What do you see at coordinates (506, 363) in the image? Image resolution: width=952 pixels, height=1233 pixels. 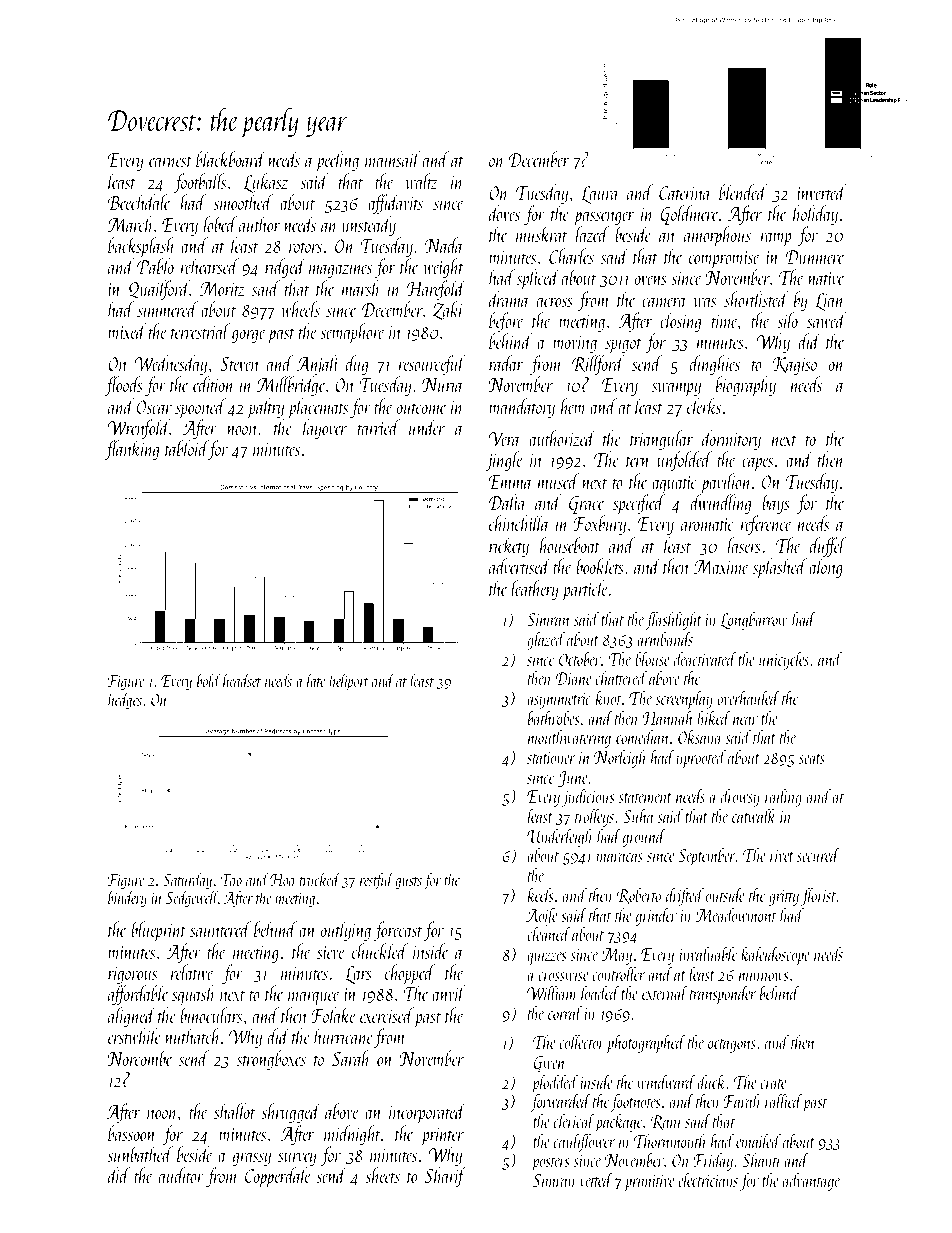 I see `radar` at bounding box center [506, 363].
